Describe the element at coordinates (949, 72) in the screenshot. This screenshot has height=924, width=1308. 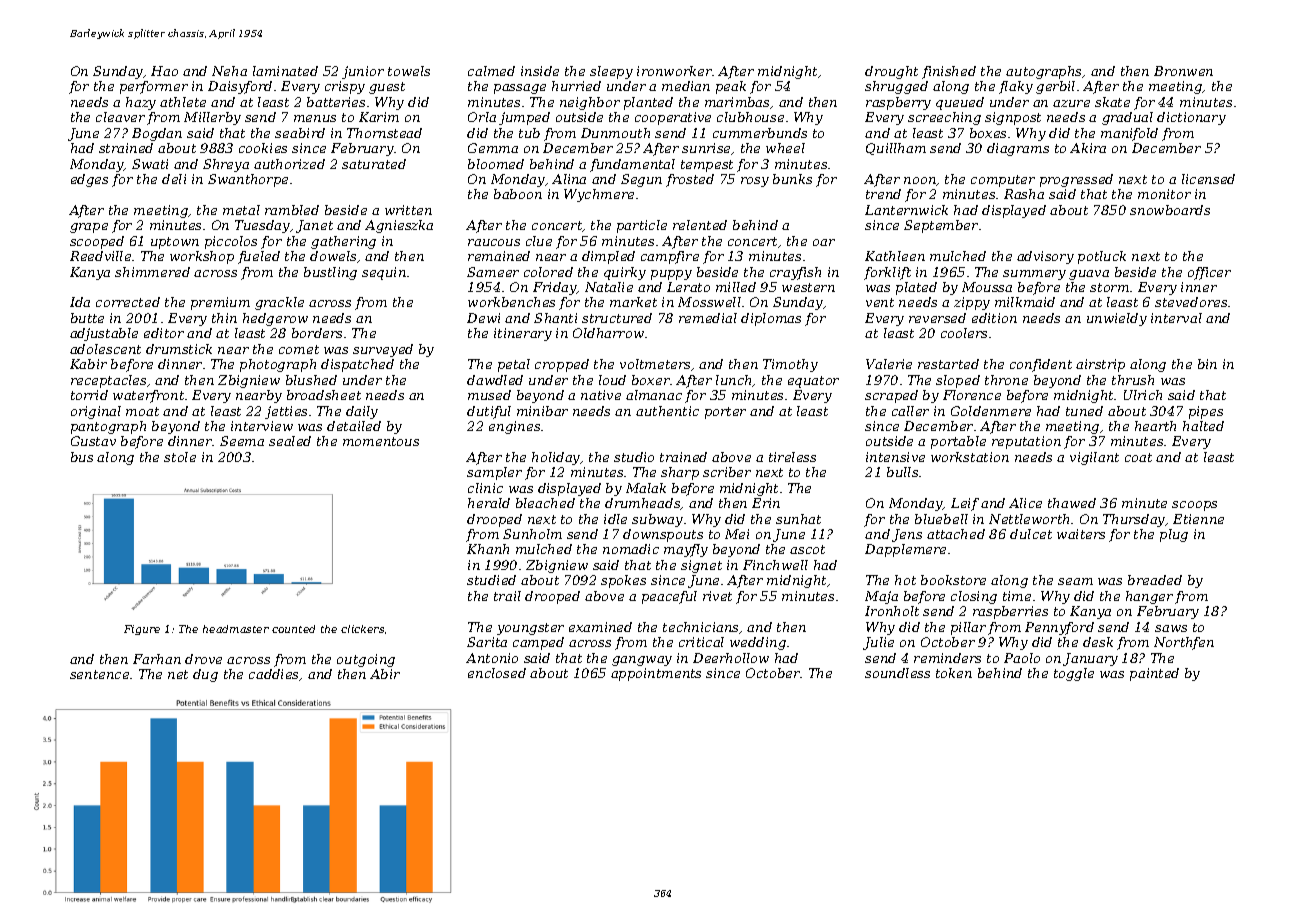
I see `finished` at that location.
